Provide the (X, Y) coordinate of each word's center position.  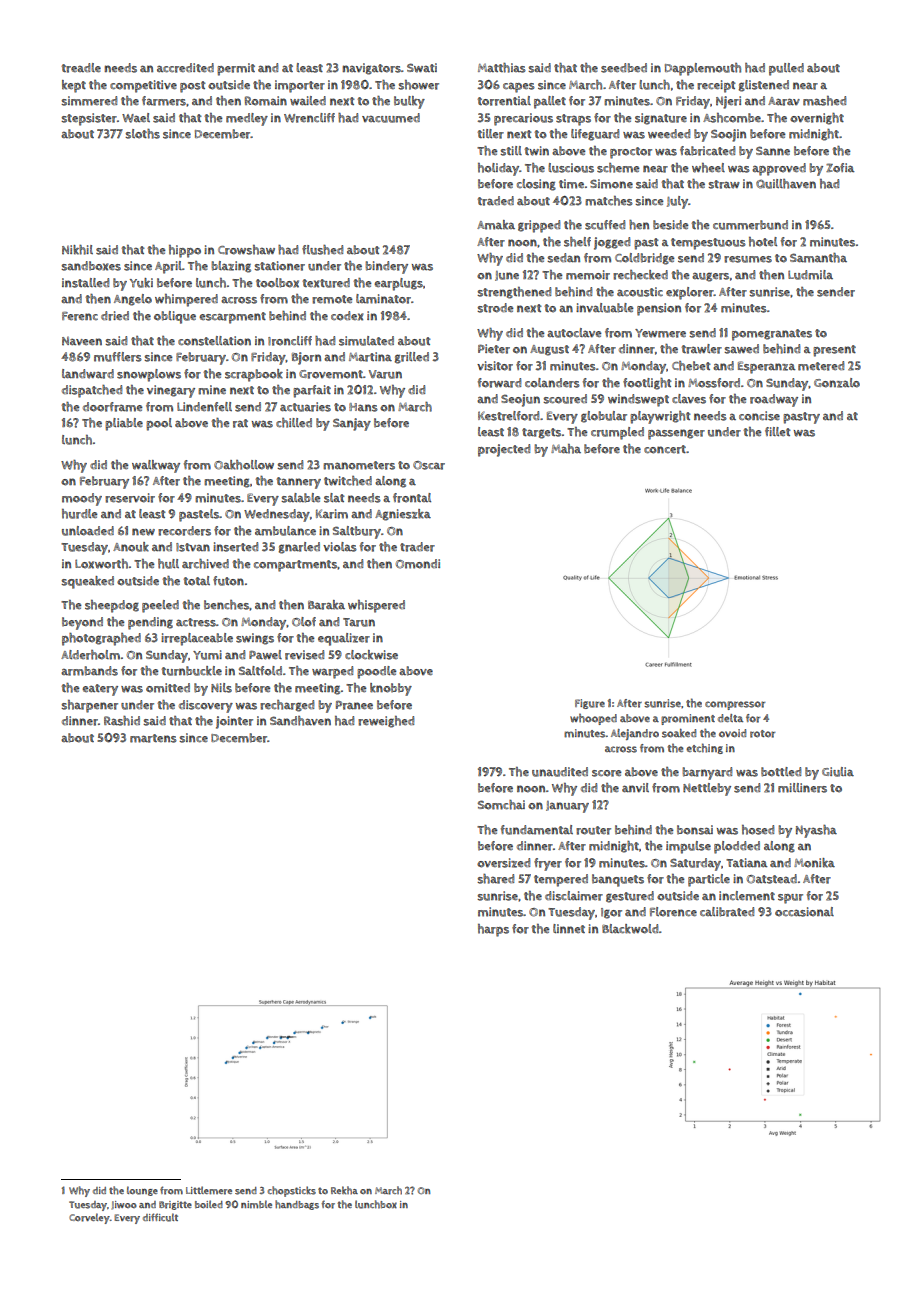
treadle (81, 68)
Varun (385, 374)
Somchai (501, 805)
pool (159, 424)
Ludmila (810, 275)
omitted (168, 688)
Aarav (784, 101)
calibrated (727, 912)
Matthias (502, 68)
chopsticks (291, 1191)
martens (153, 738)
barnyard (707, 773)
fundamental (537, 830)
